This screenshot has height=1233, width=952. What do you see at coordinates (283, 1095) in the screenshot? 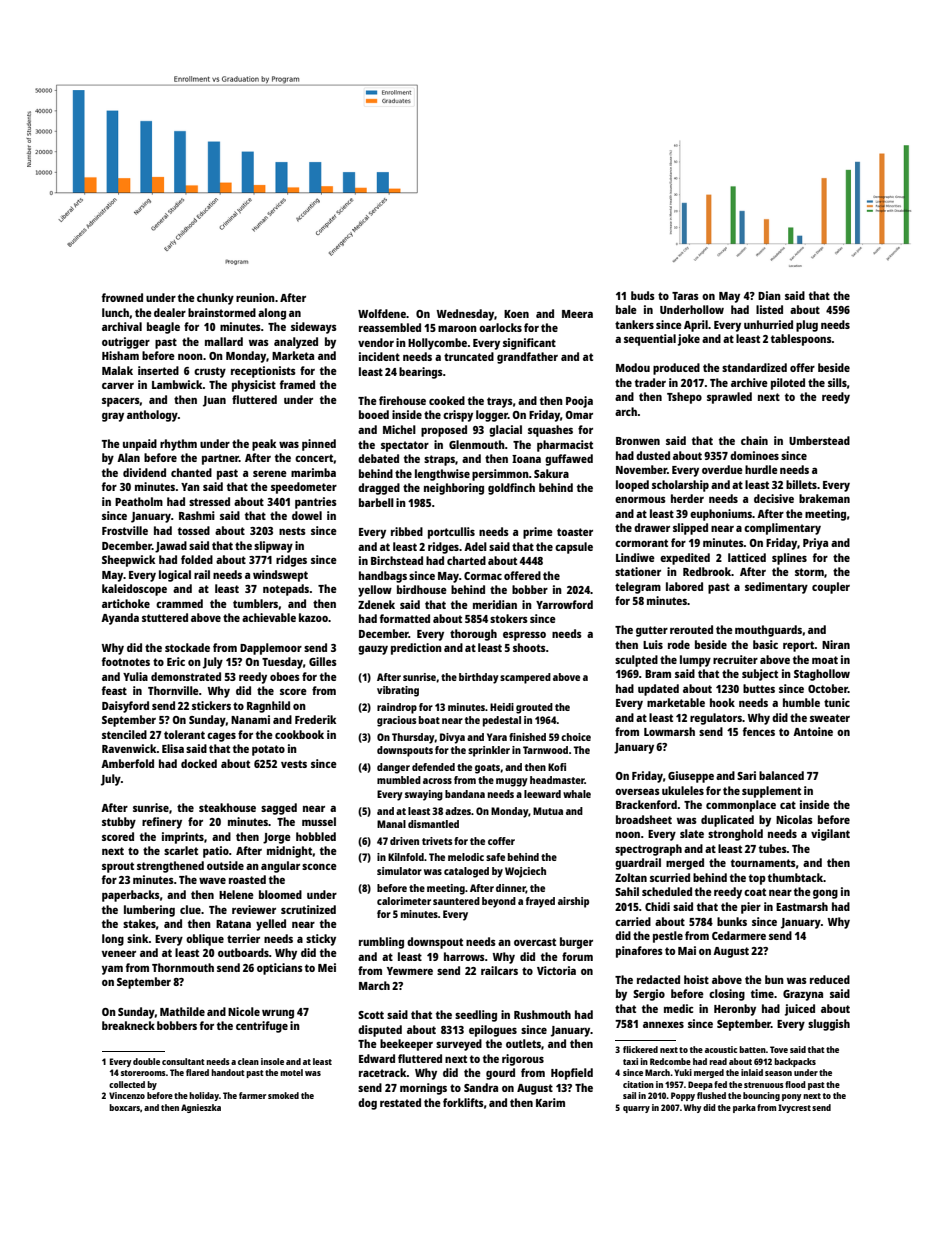
I see `smoked` at bounding box center [283, 1095].
